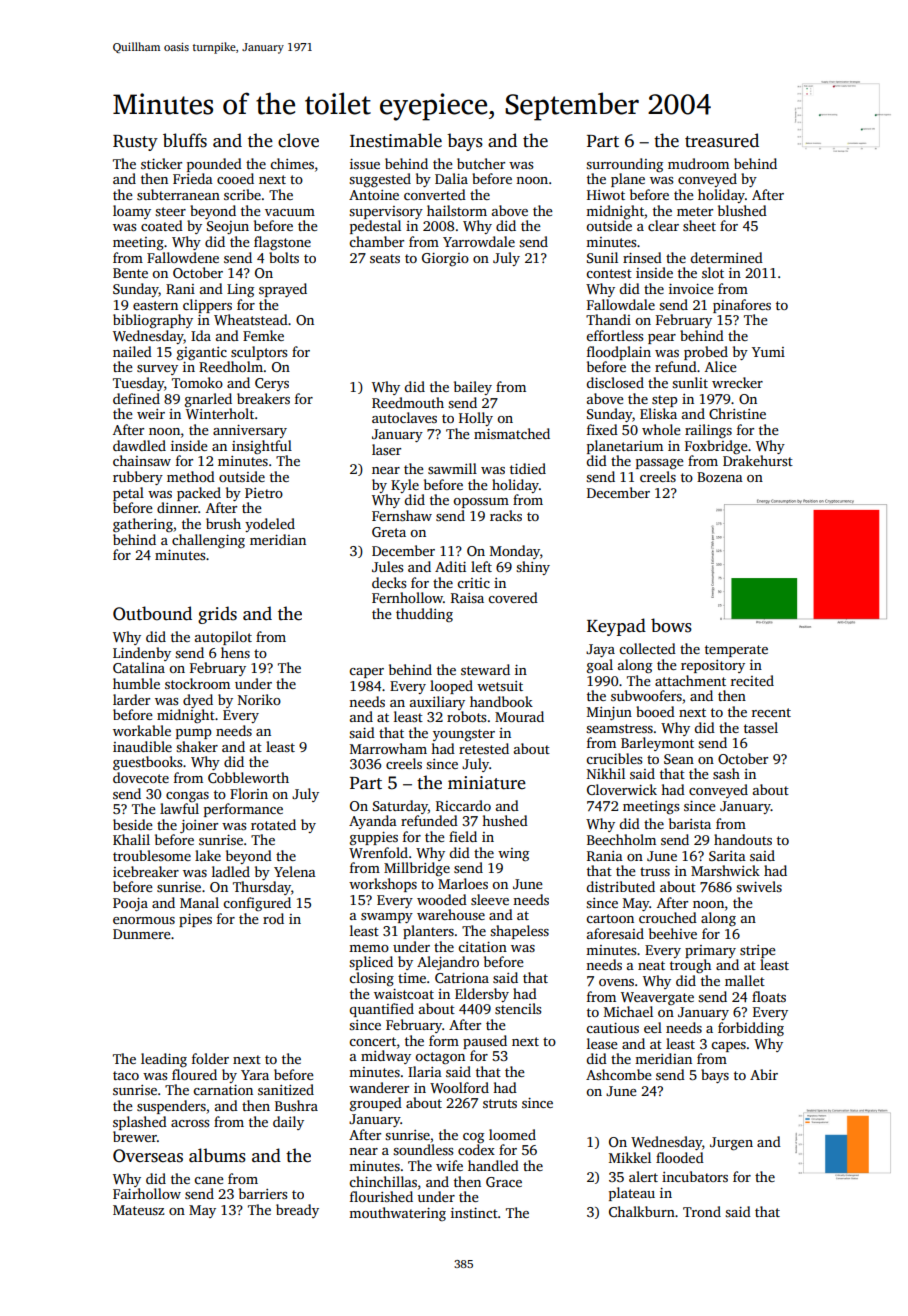 The width and height of the screenshot is (908, 1316). Describe the element at coordinates (752, 680) in the screenshot. I see `recited` at that location.
